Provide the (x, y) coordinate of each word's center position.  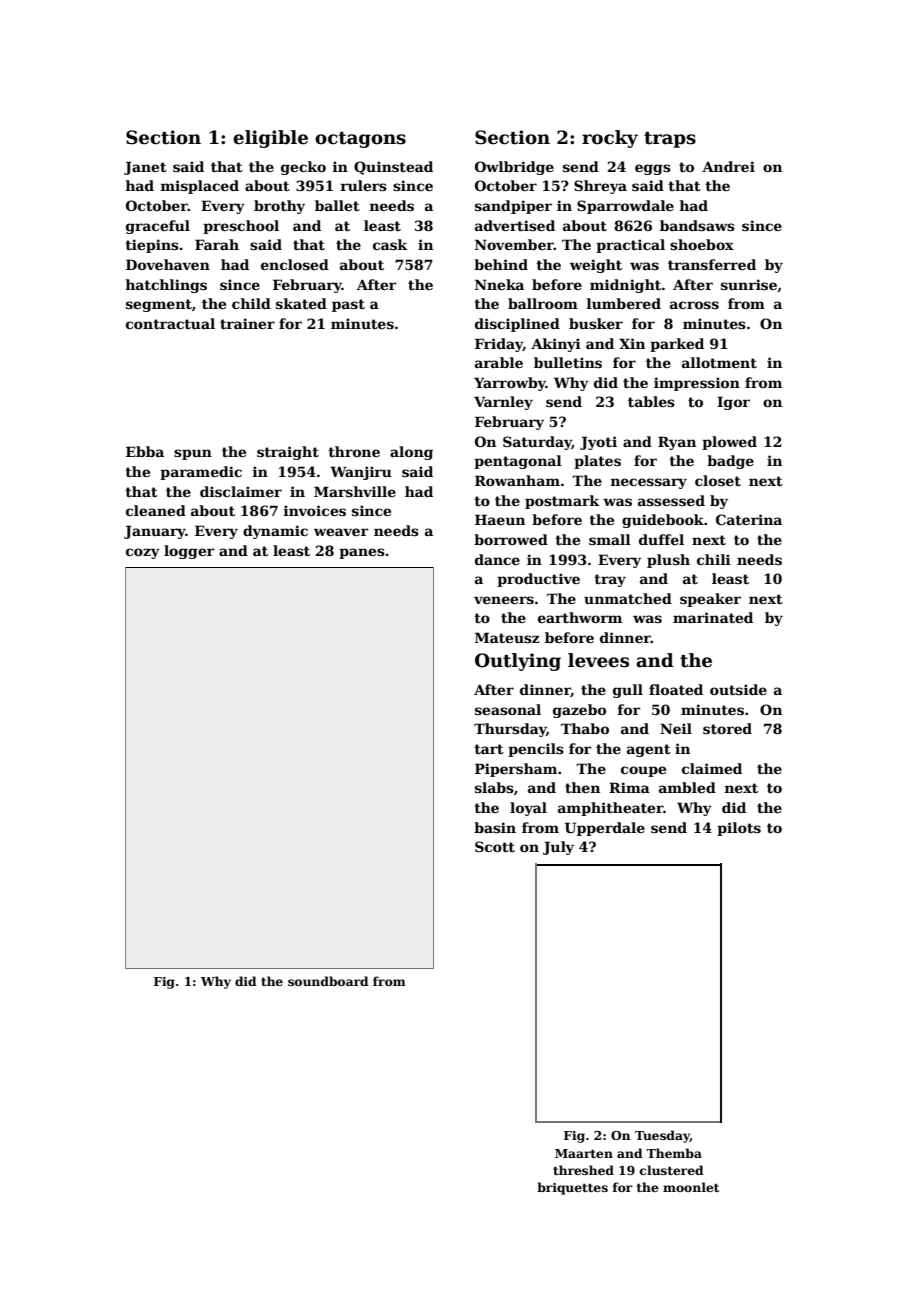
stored (727, 728)
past (348, 305)
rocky (610, 139)
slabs (494, 787)
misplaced (199, 187)
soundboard (328, 981)
